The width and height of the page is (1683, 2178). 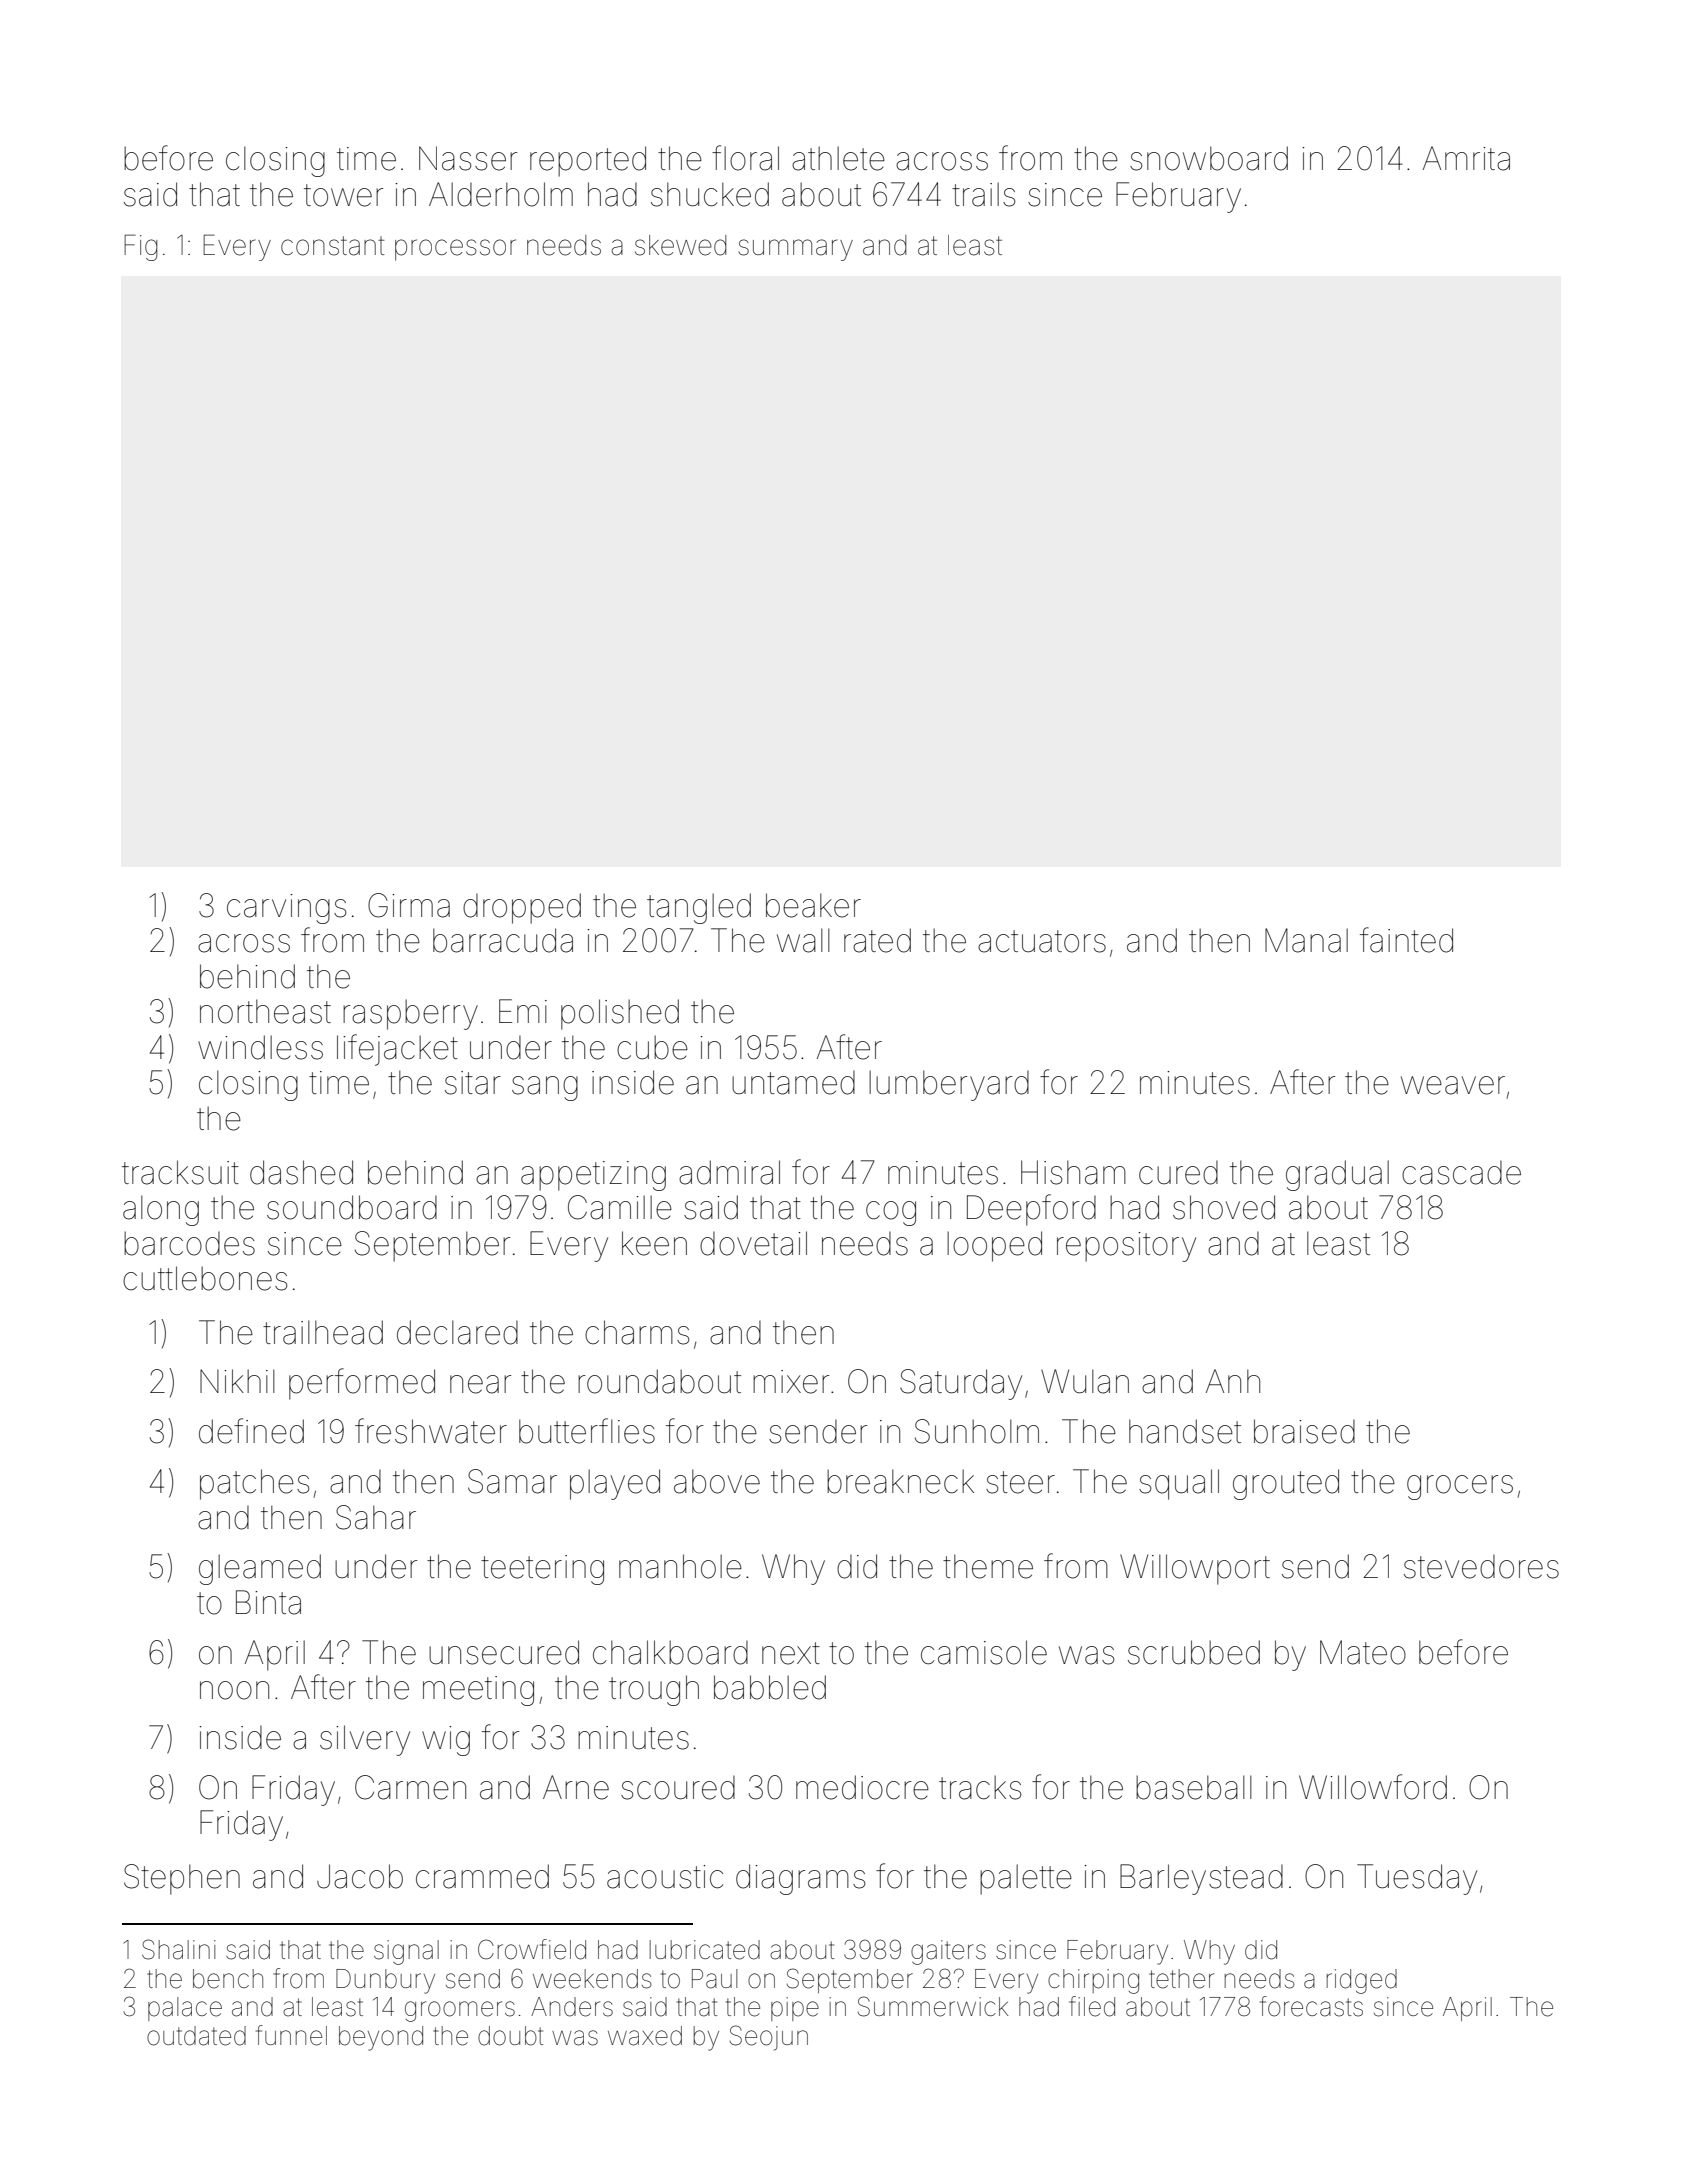 I want to click on funnel, so click(x=291, y=2035).
